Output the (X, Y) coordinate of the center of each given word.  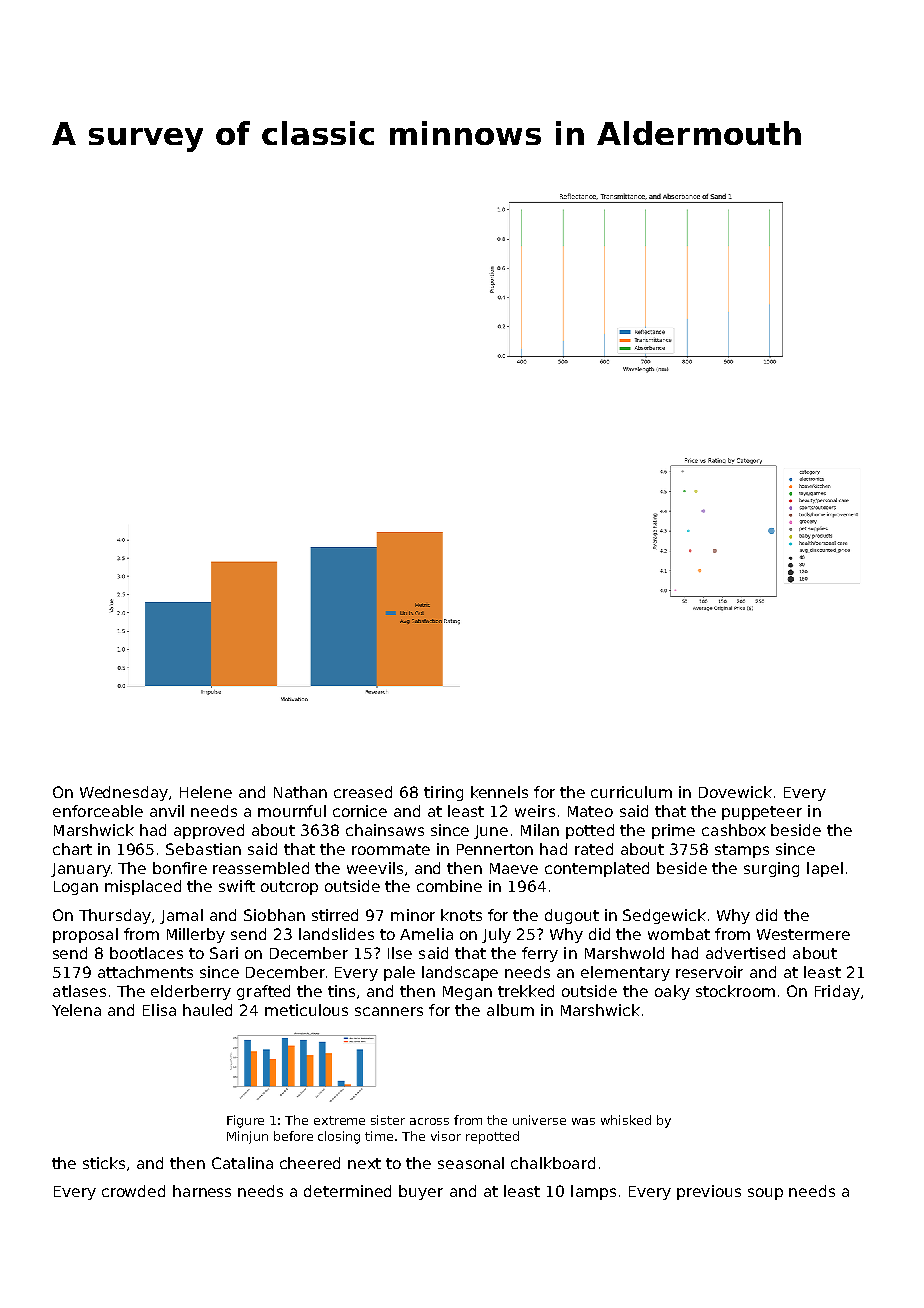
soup (765, 1194)
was (583, 1121)
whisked (626, 1120)
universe (539, 1120)
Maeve (514, 868)
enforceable (98, 811)
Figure (245, 1121)
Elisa (159, 1010)
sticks (104, 1163)
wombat (679, 934)
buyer (421, 1192)
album (510, 1010)
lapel (825, 869)
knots (461, 915)
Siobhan (274, 915)
